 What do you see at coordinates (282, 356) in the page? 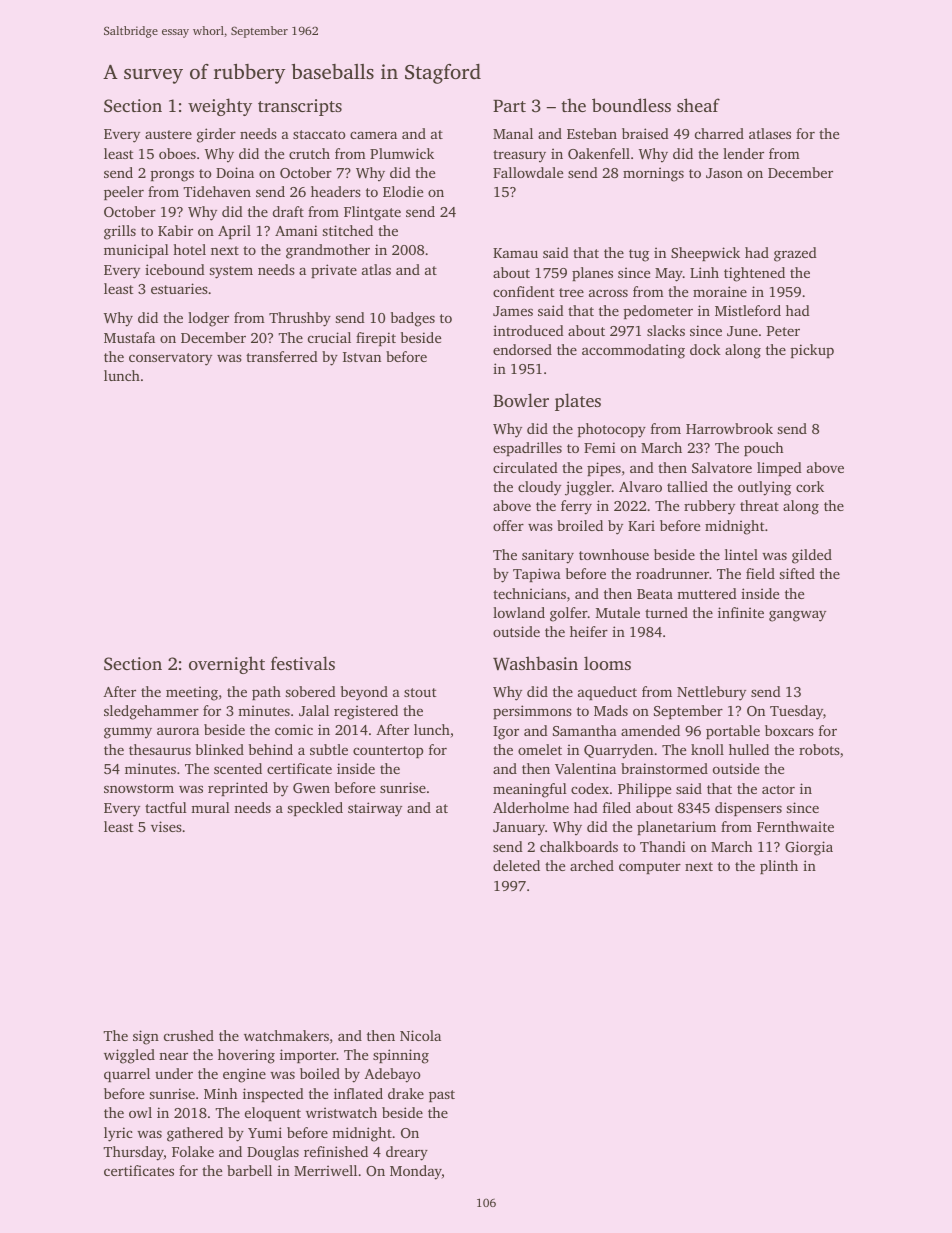
I see `transferred` at bounding box center [282, 356].
